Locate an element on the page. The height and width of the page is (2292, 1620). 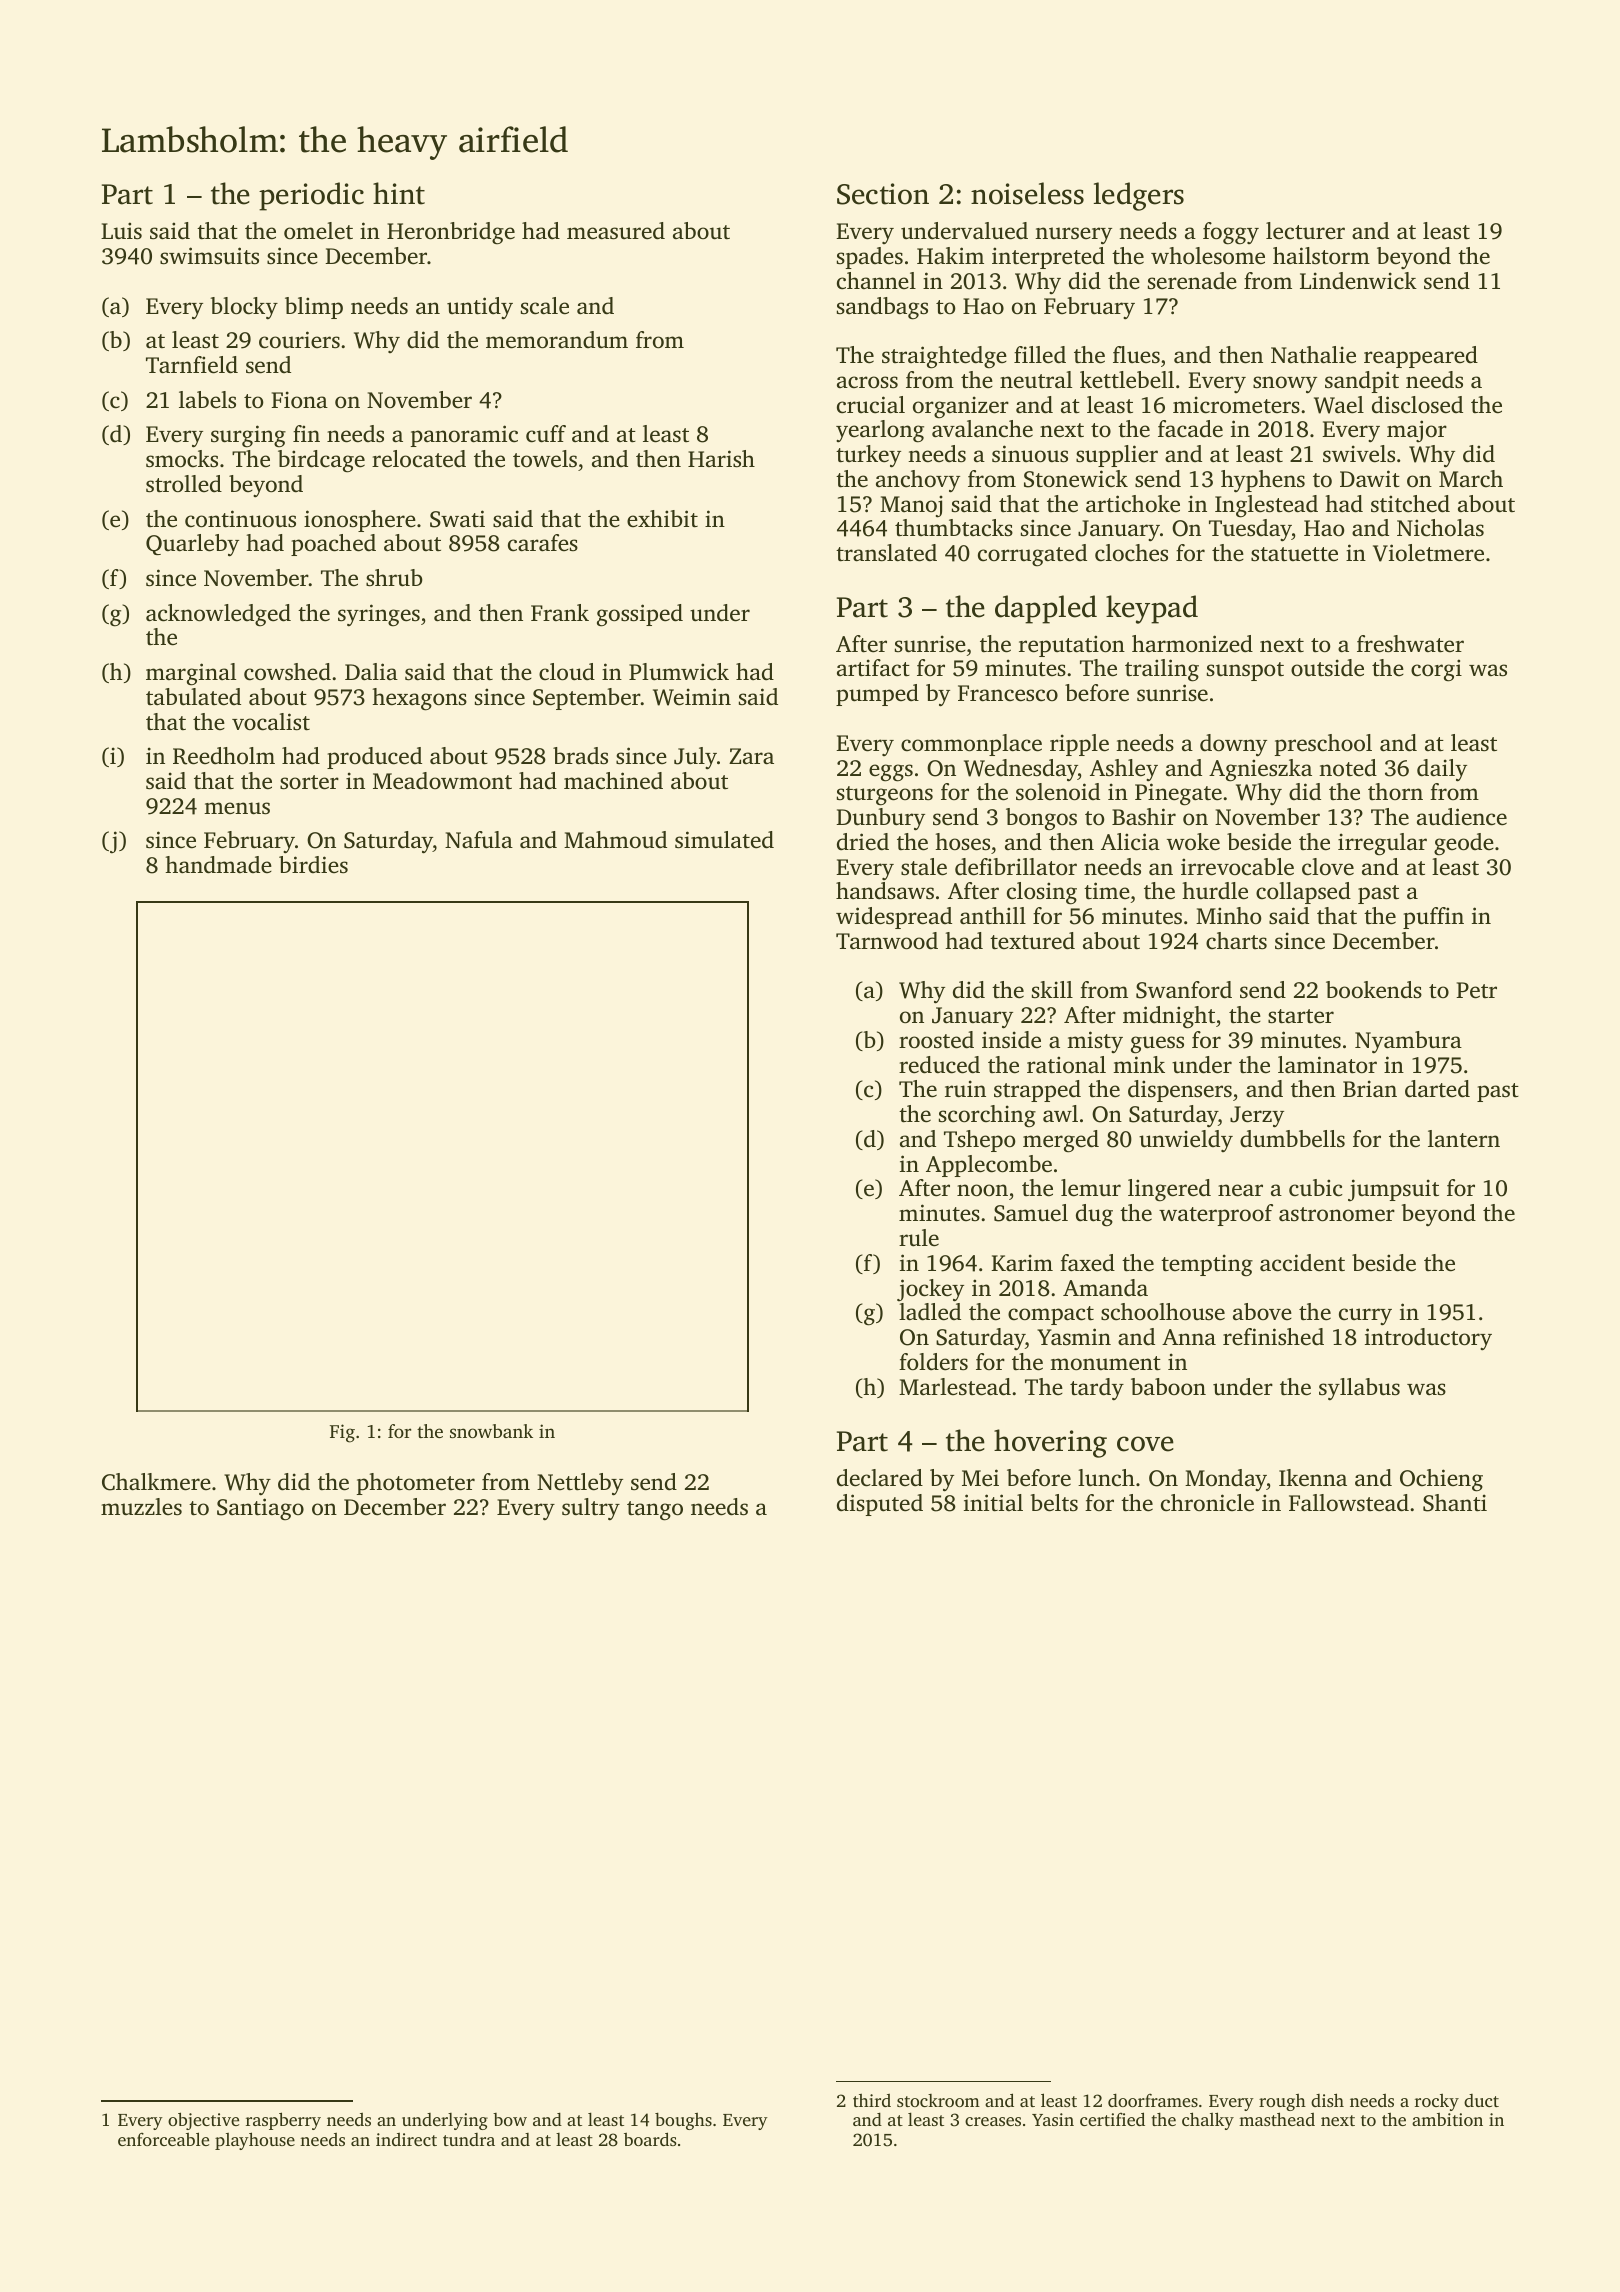
initial is located at coordinates (993, 1503).
